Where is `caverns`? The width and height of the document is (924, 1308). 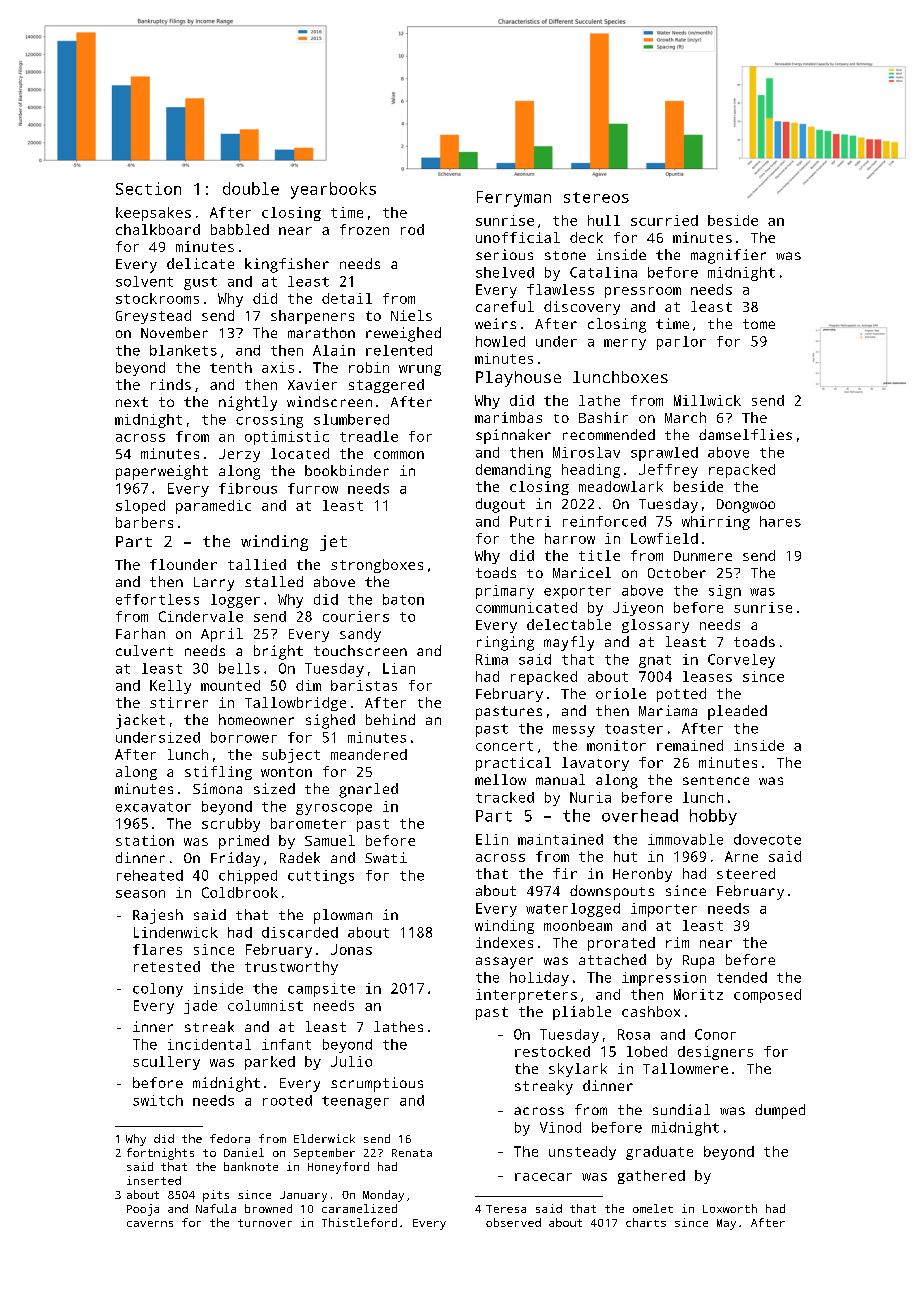 caverns is located at coordinates (150, 1224).
